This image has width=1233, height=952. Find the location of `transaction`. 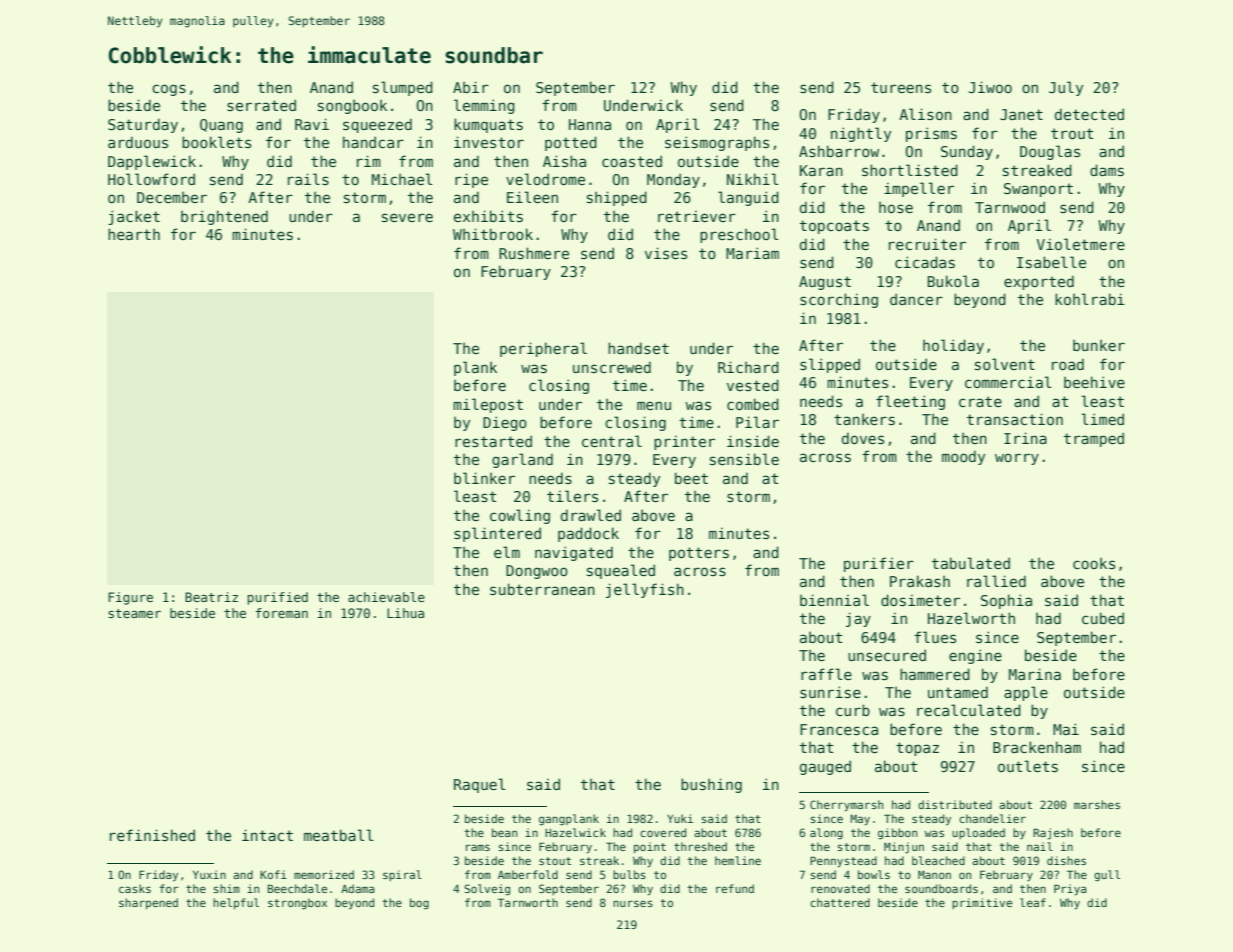

transaction is located at coordinates (1015, 419).
